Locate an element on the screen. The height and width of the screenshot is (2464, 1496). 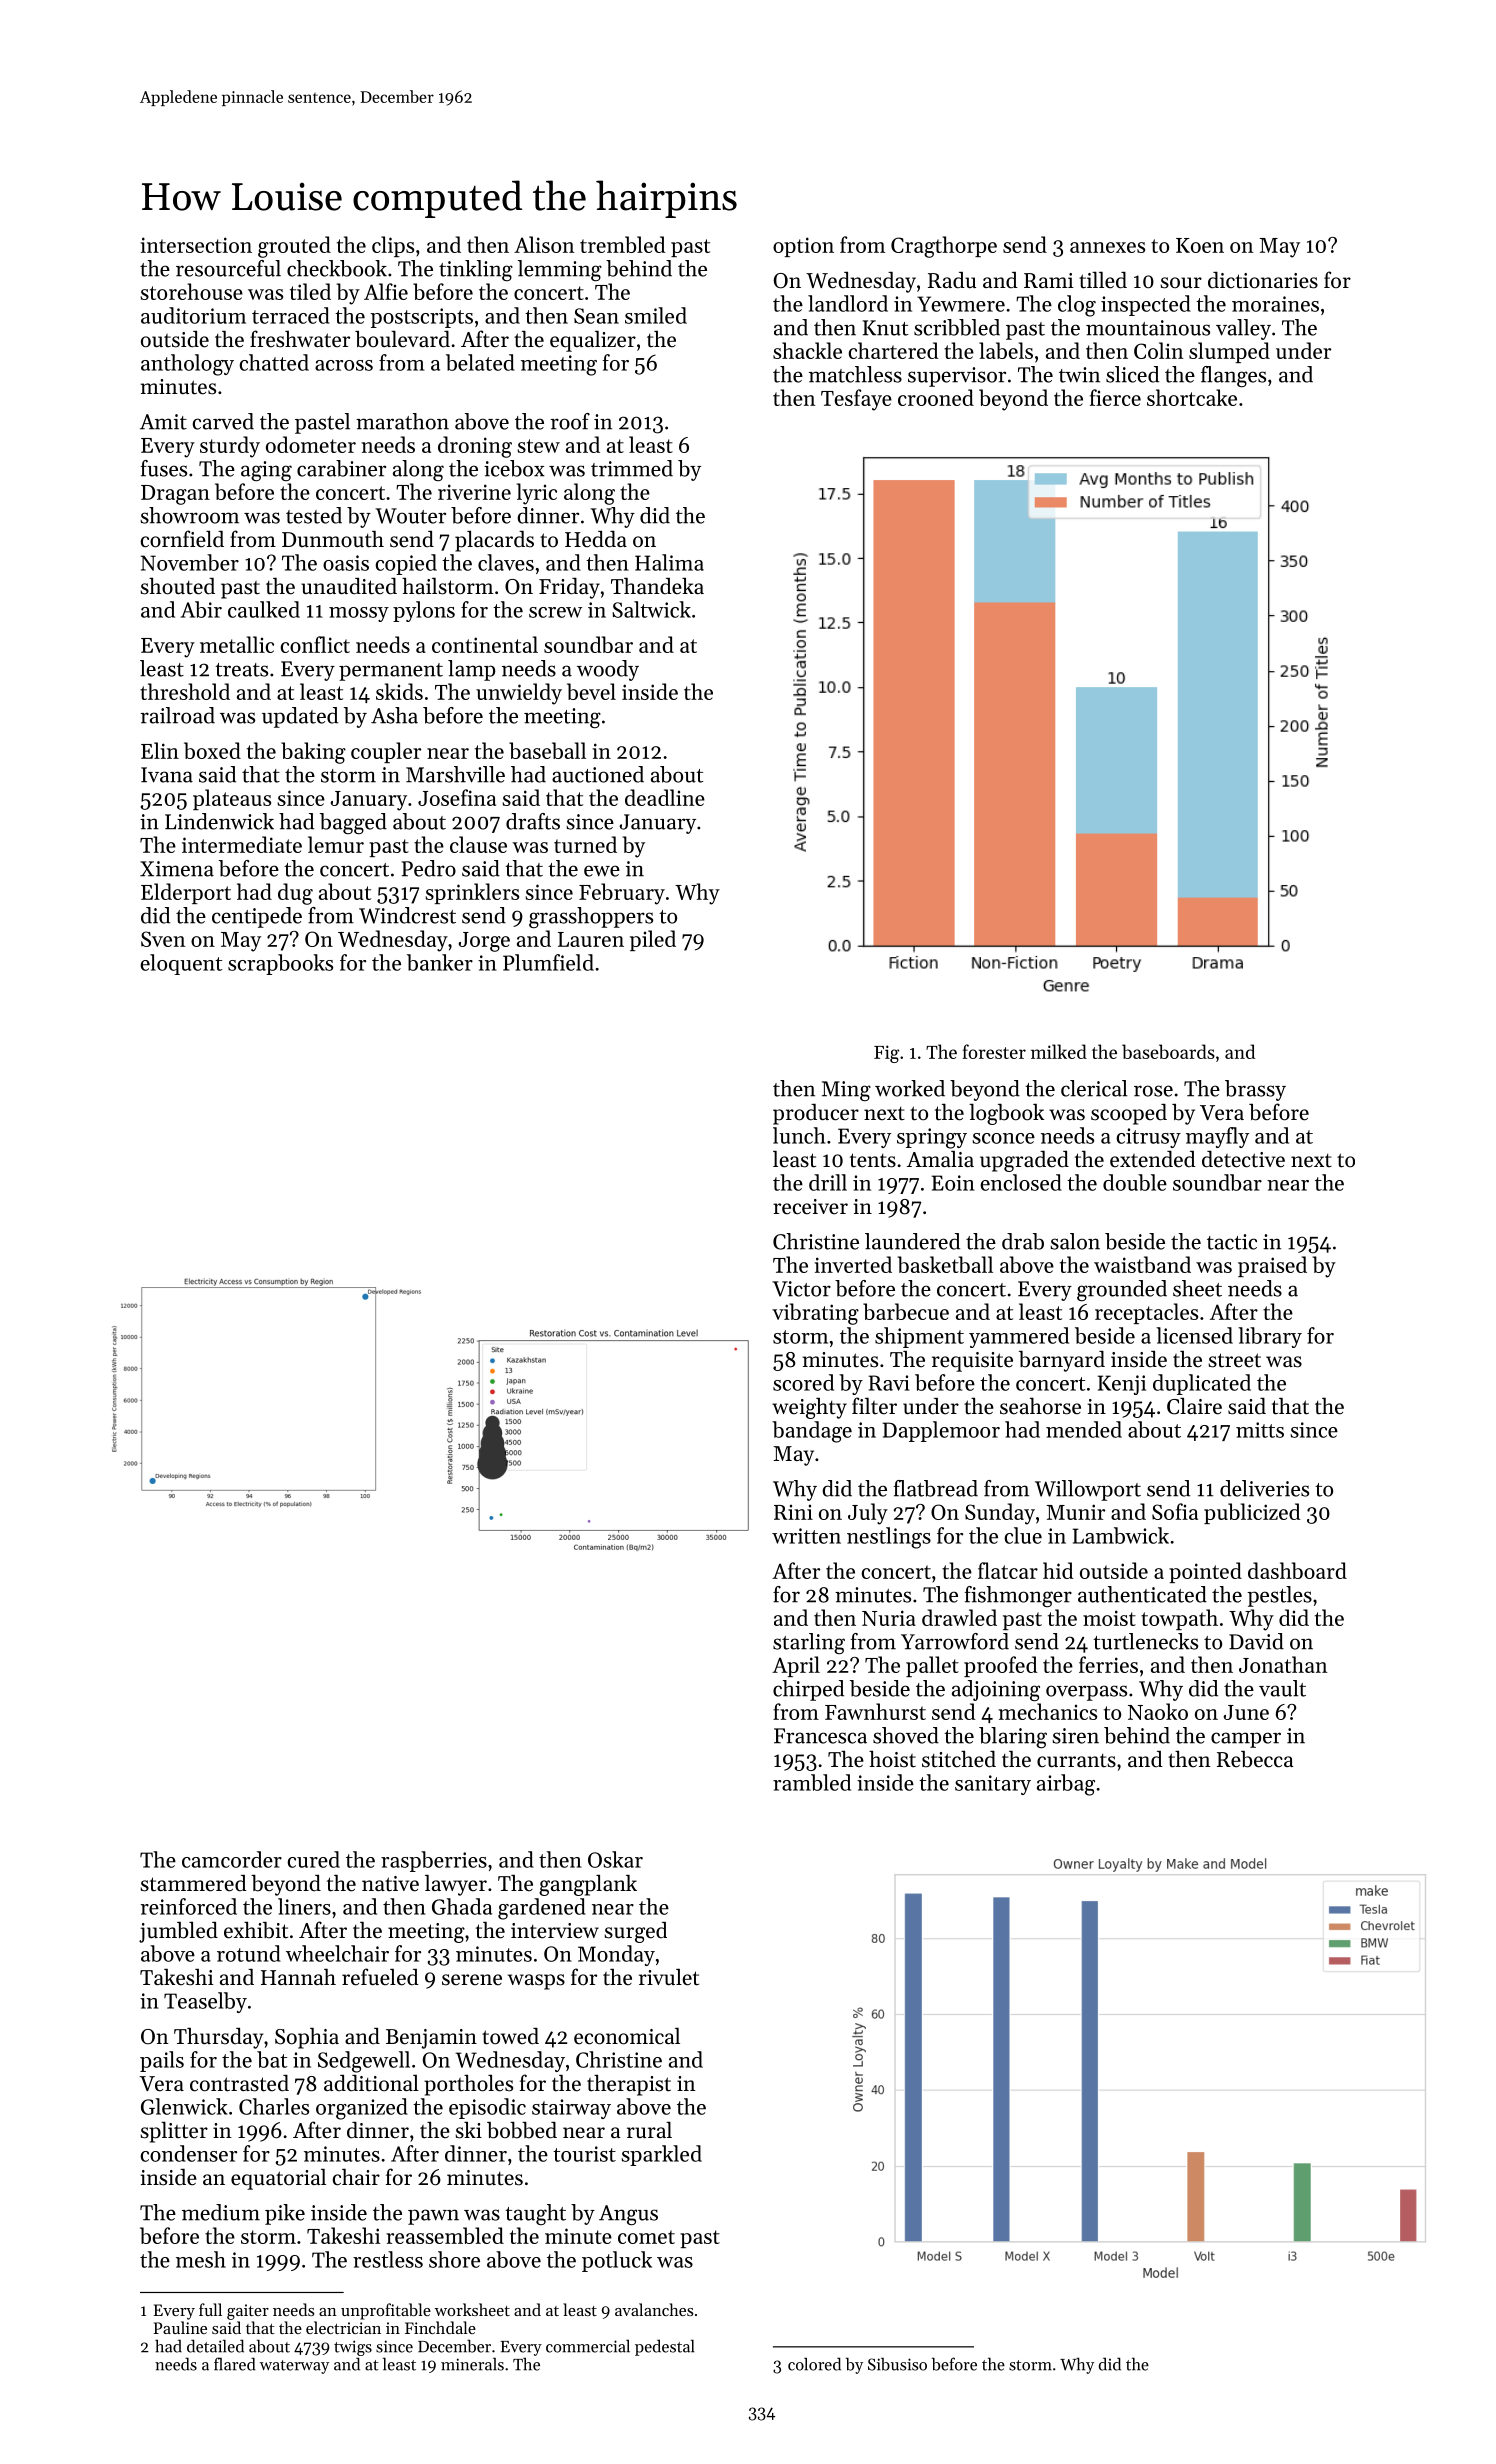
baseboards is located at coordinates (1168, 1051).
